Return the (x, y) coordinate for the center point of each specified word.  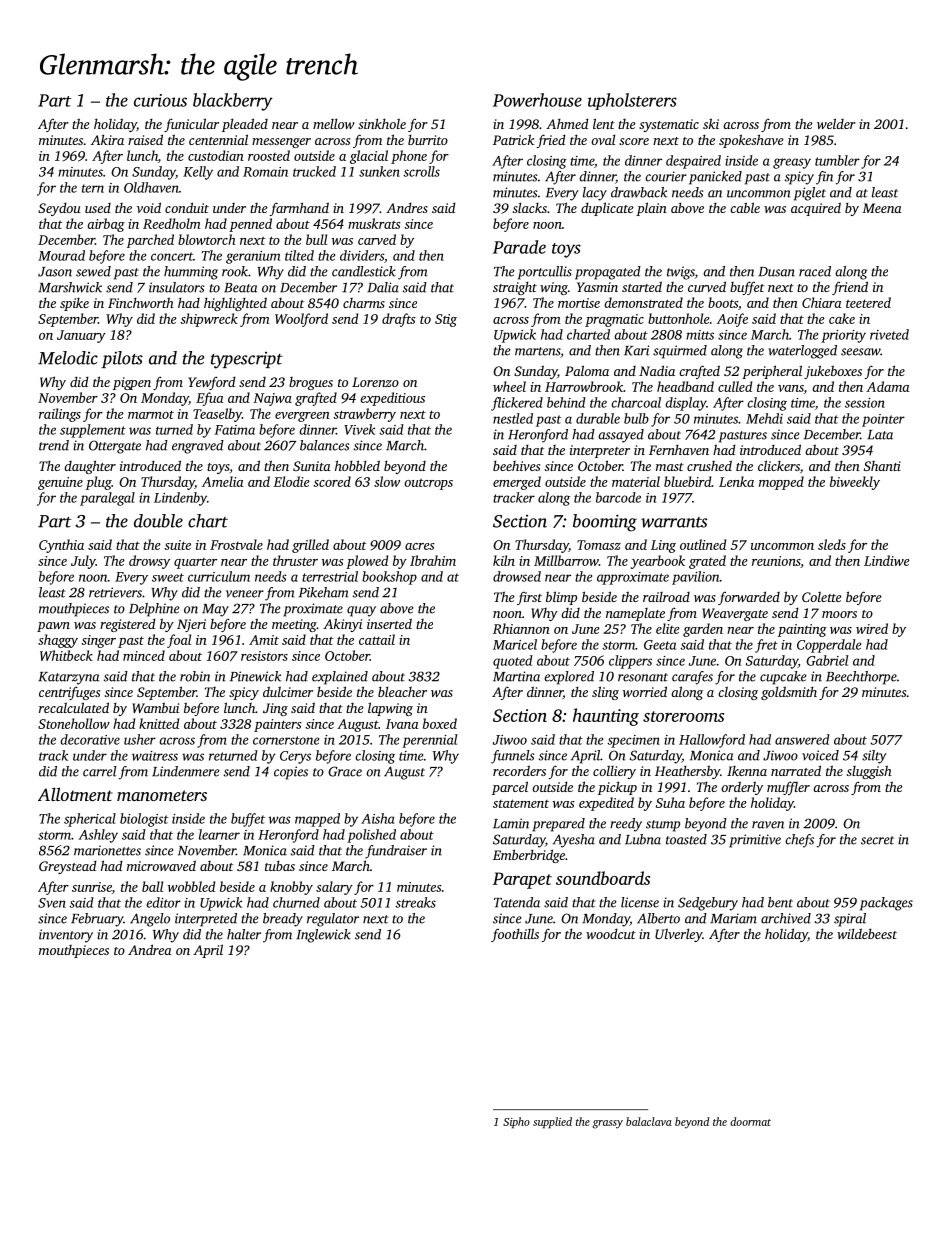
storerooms (683, 716)
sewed (93, 271)
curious (160, 100)
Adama (887, 386)
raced (815, 271)
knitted (159, 723)
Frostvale (236, 544)
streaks (415, 902)
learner (219, 834)
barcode (618, 497)
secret (877, 840)
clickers (779, 465)
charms (364, 303)
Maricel (515, 644)
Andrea (150, 949)
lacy (595, 194)
